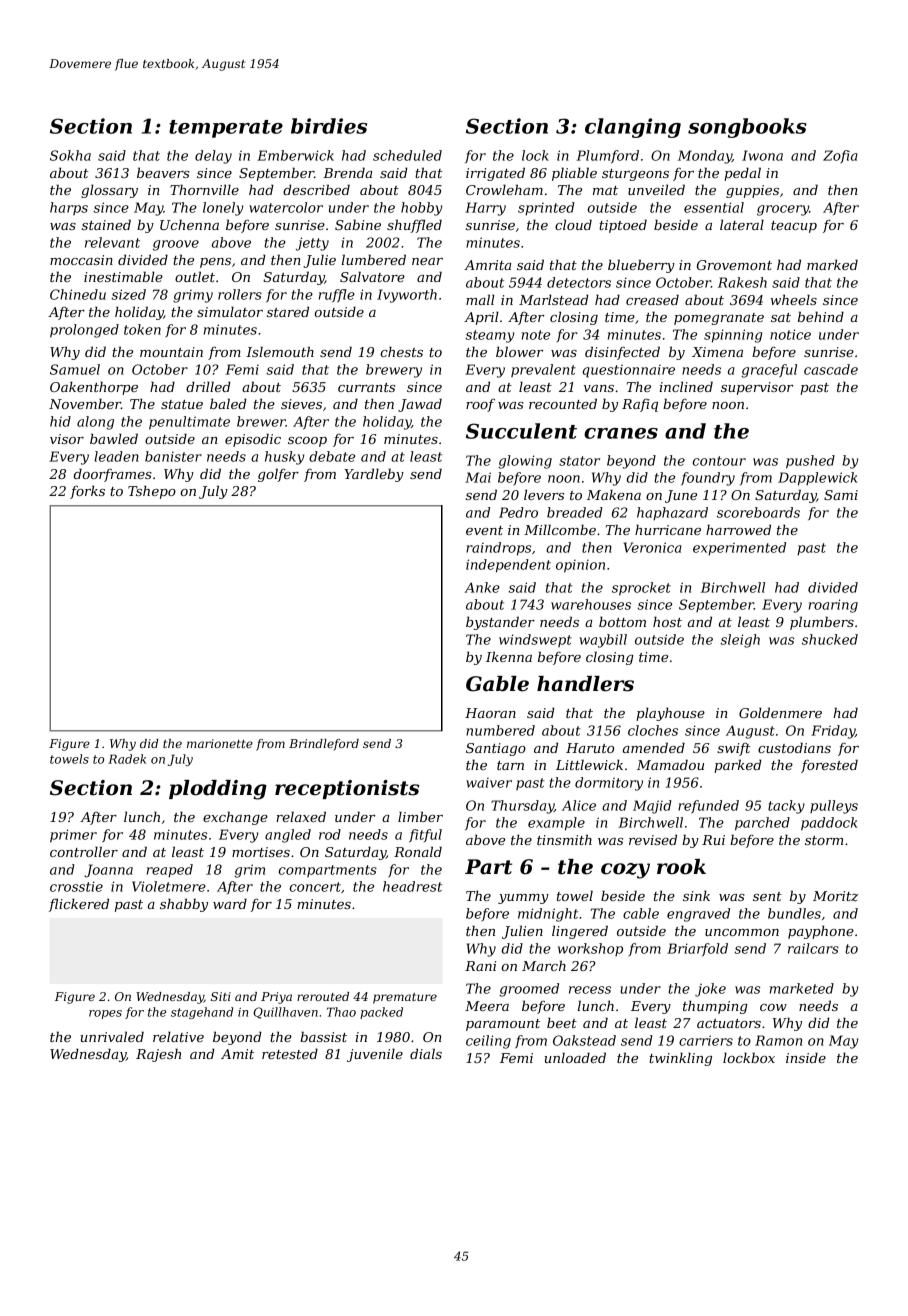  Describe the element at coordinates (220, 743) in the screenshot. I see `marionette` at that location.
